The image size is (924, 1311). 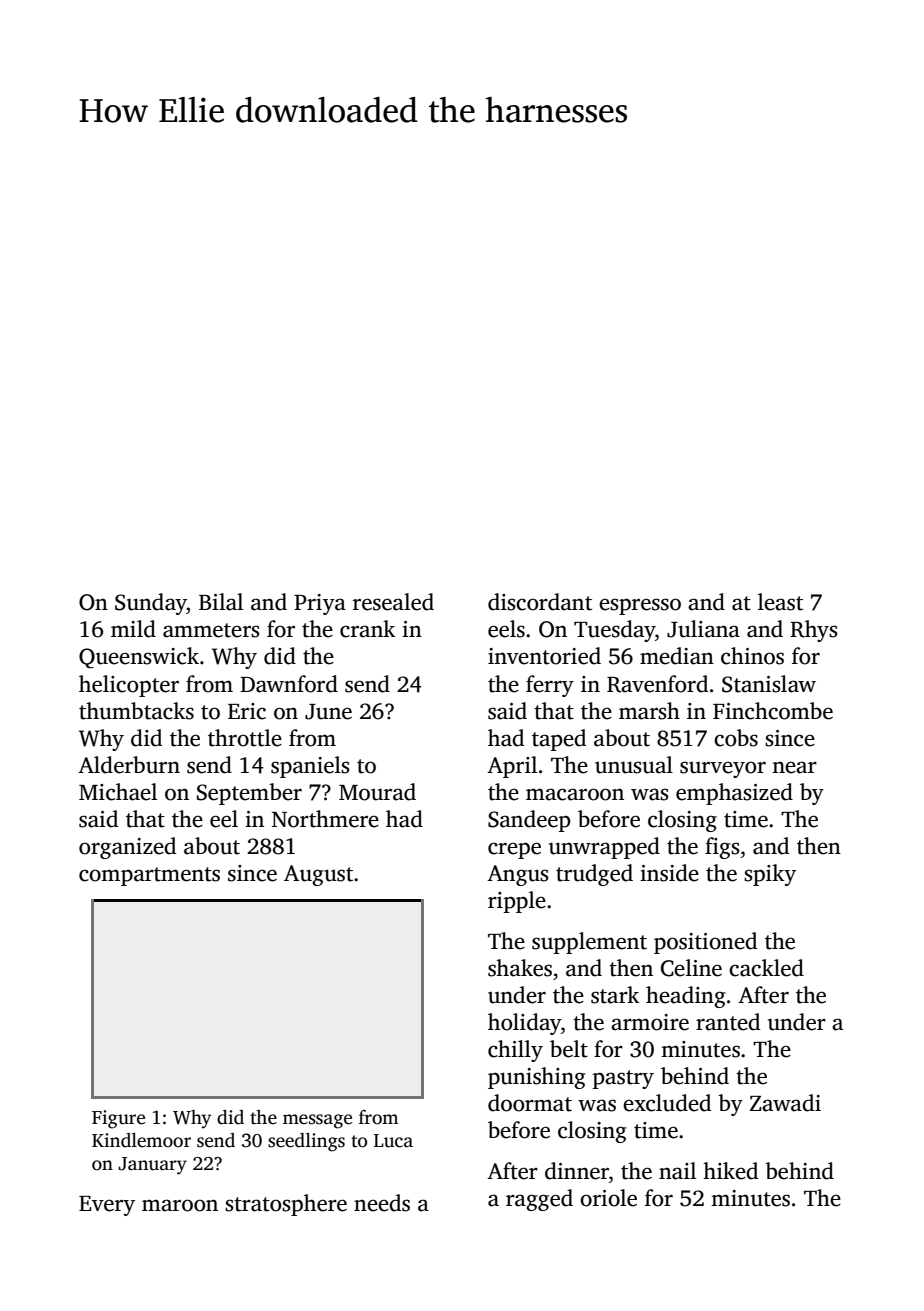 I want to click on Queenswick, so click(x=139, y=657).
